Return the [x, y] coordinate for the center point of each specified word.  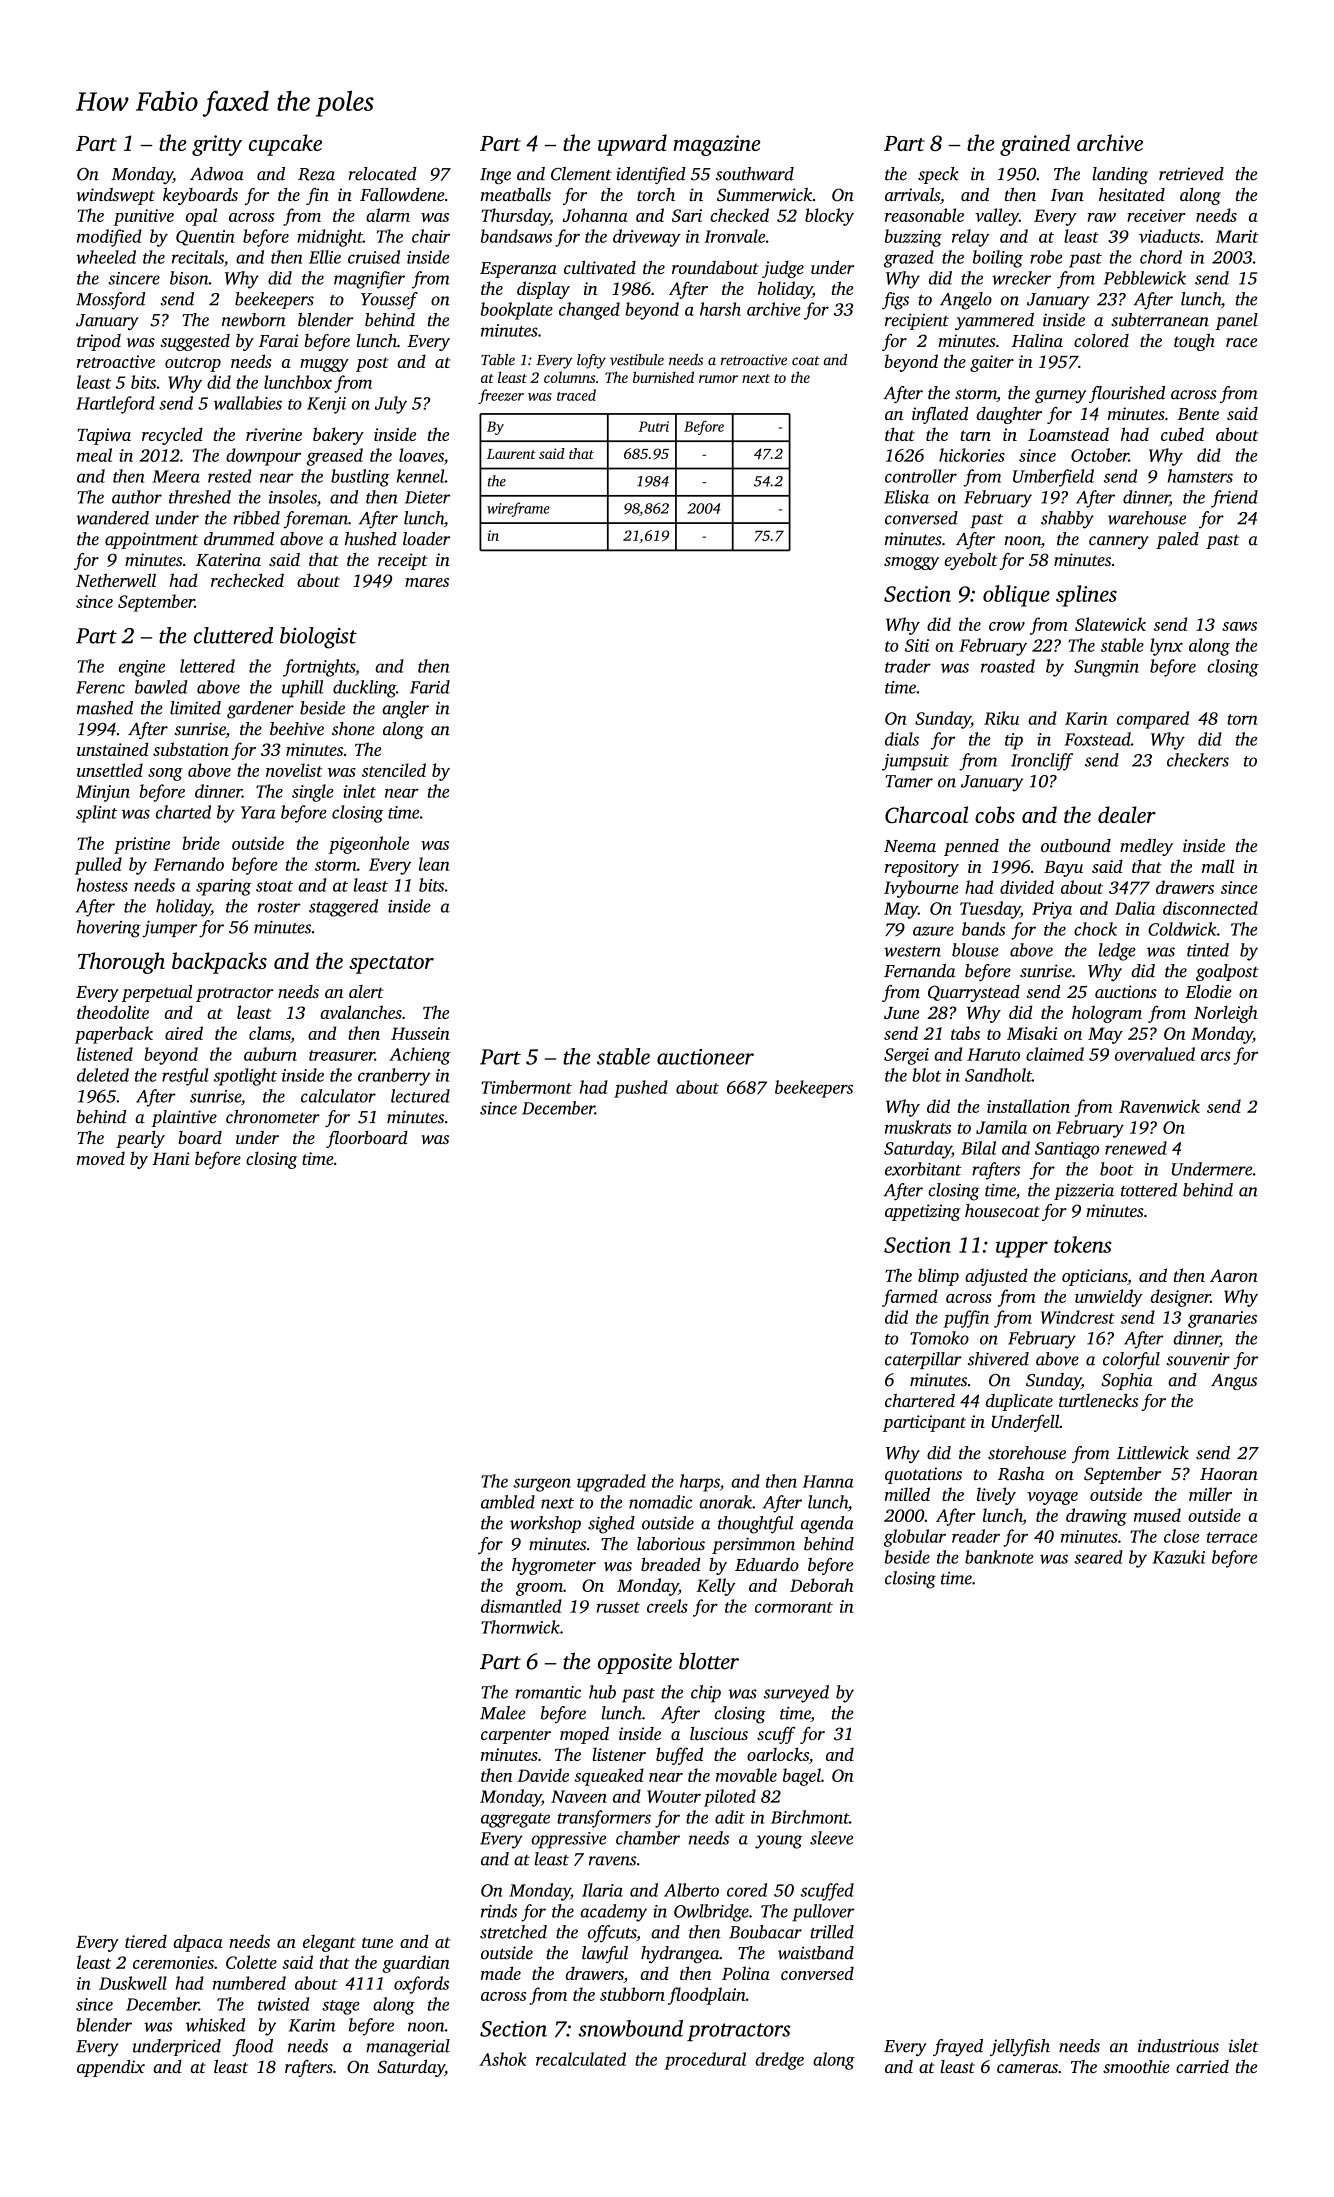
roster [279, 907]
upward [632, 145]
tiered [146, 1941]
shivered [998, 1359]
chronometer [273, 1117]
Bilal [978, 1148]
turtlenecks [1098, 1400]
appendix [111, 2068]
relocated [382, 174]
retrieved [1191, 174]
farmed [910, 1298]
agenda [827, 1525]
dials [902, 739]
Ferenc [100, 687]
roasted [1008, 666]
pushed [641, 1089]
